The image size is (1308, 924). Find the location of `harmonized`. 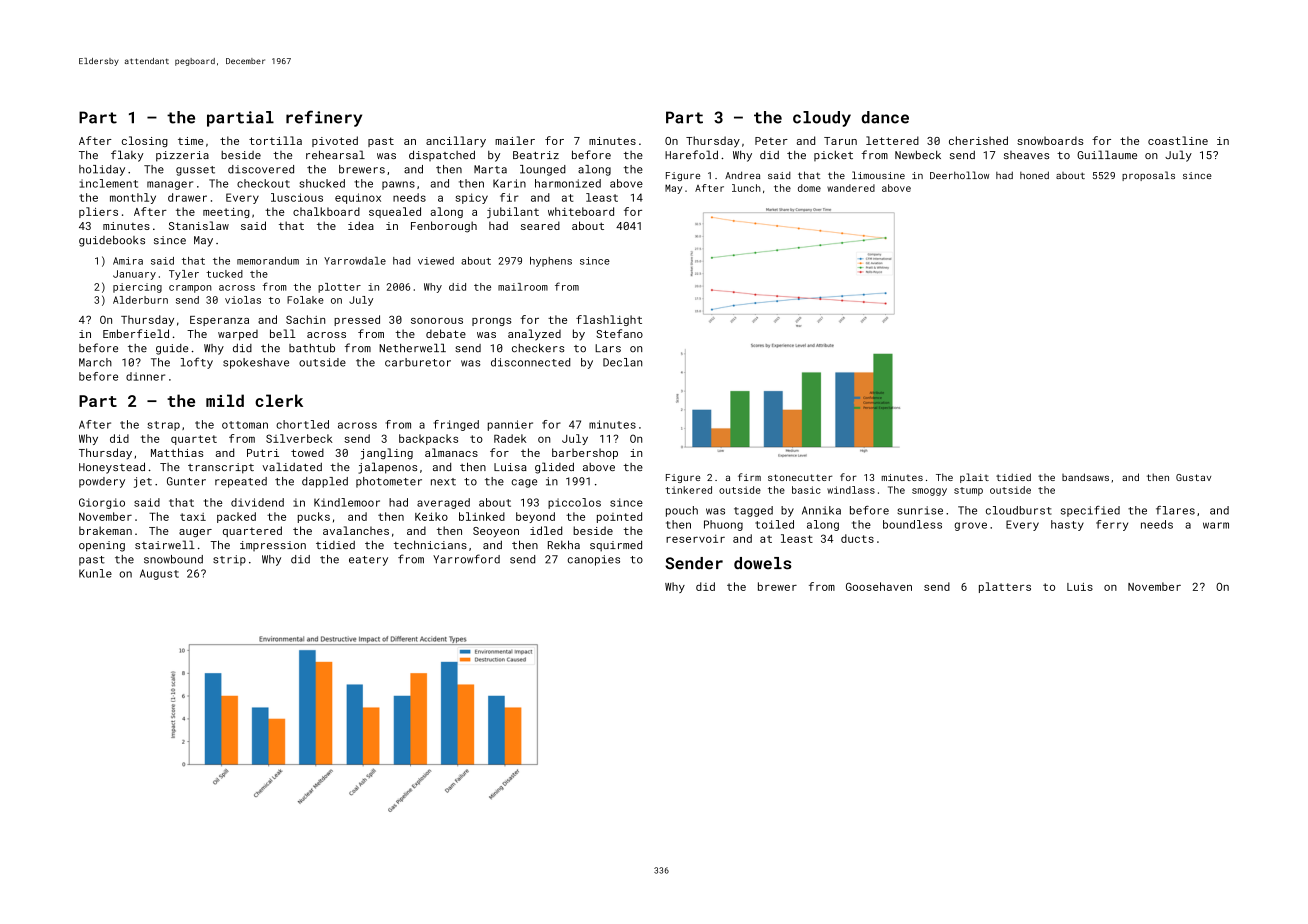

harmonized is located at coordinates (568, 183).
